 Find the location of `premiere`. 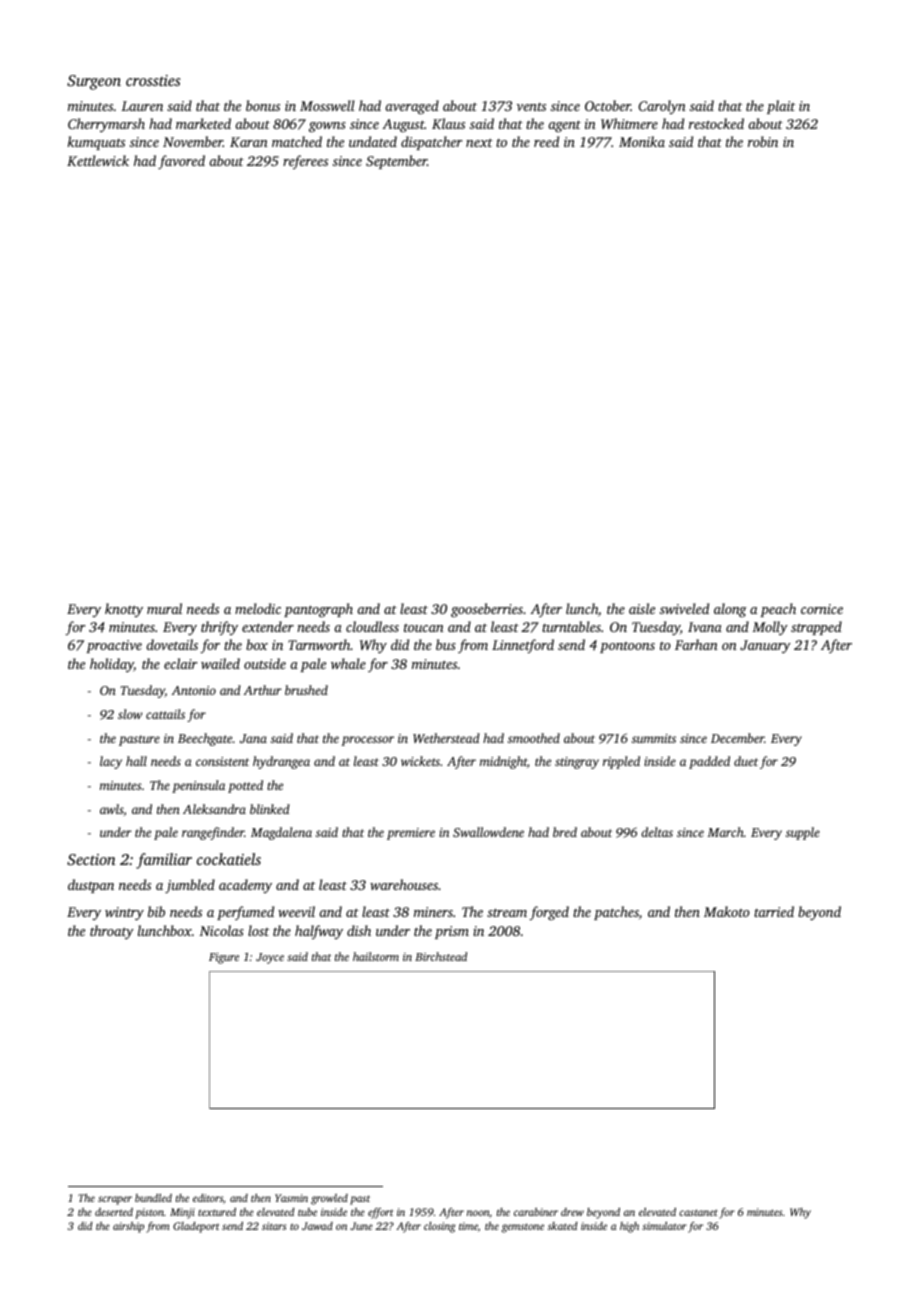

premiere is located at coordinates (411, 834).
